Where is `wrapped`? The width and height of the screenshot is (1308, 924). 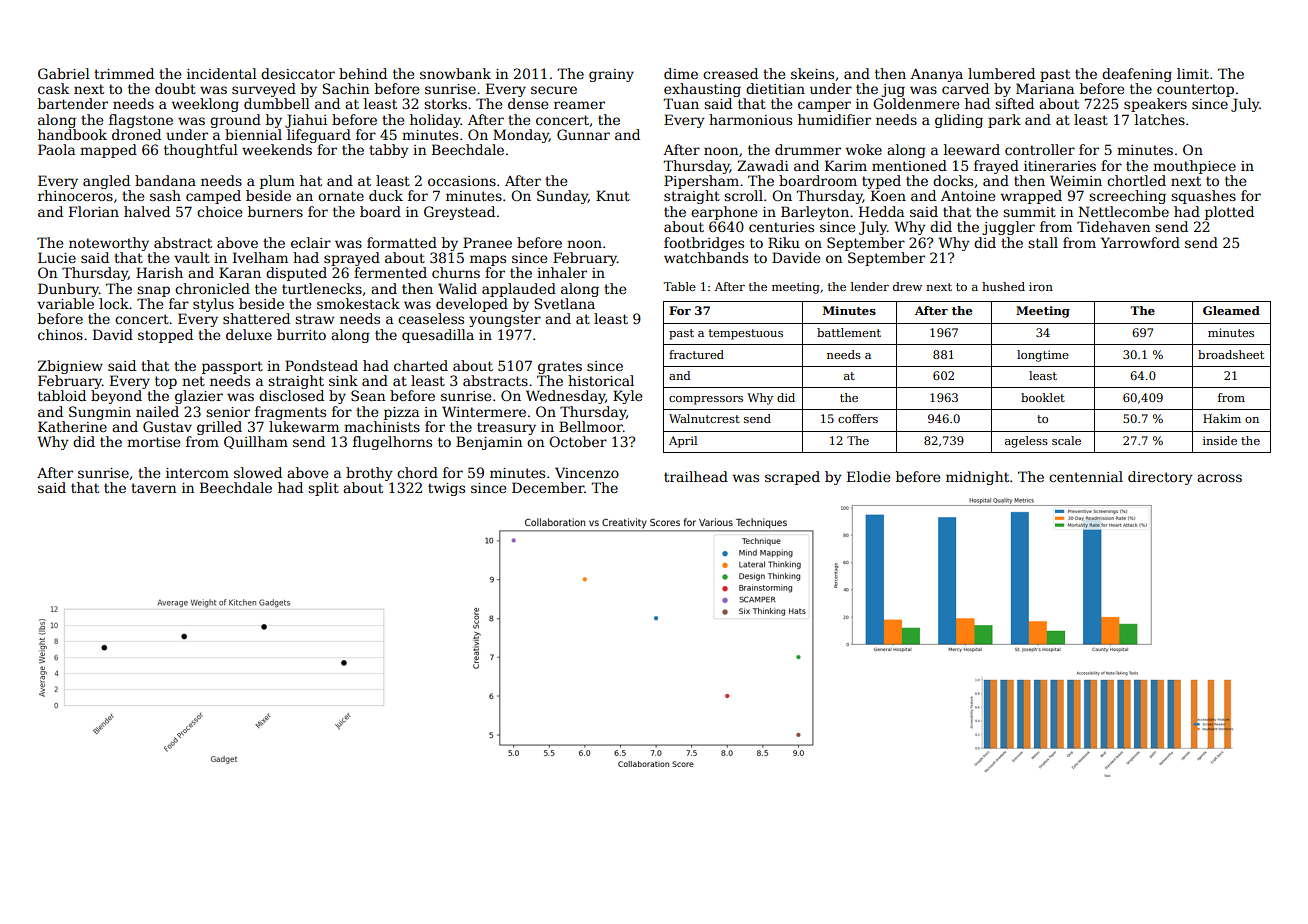
wrapped is located at coordinates (1031, 197).
